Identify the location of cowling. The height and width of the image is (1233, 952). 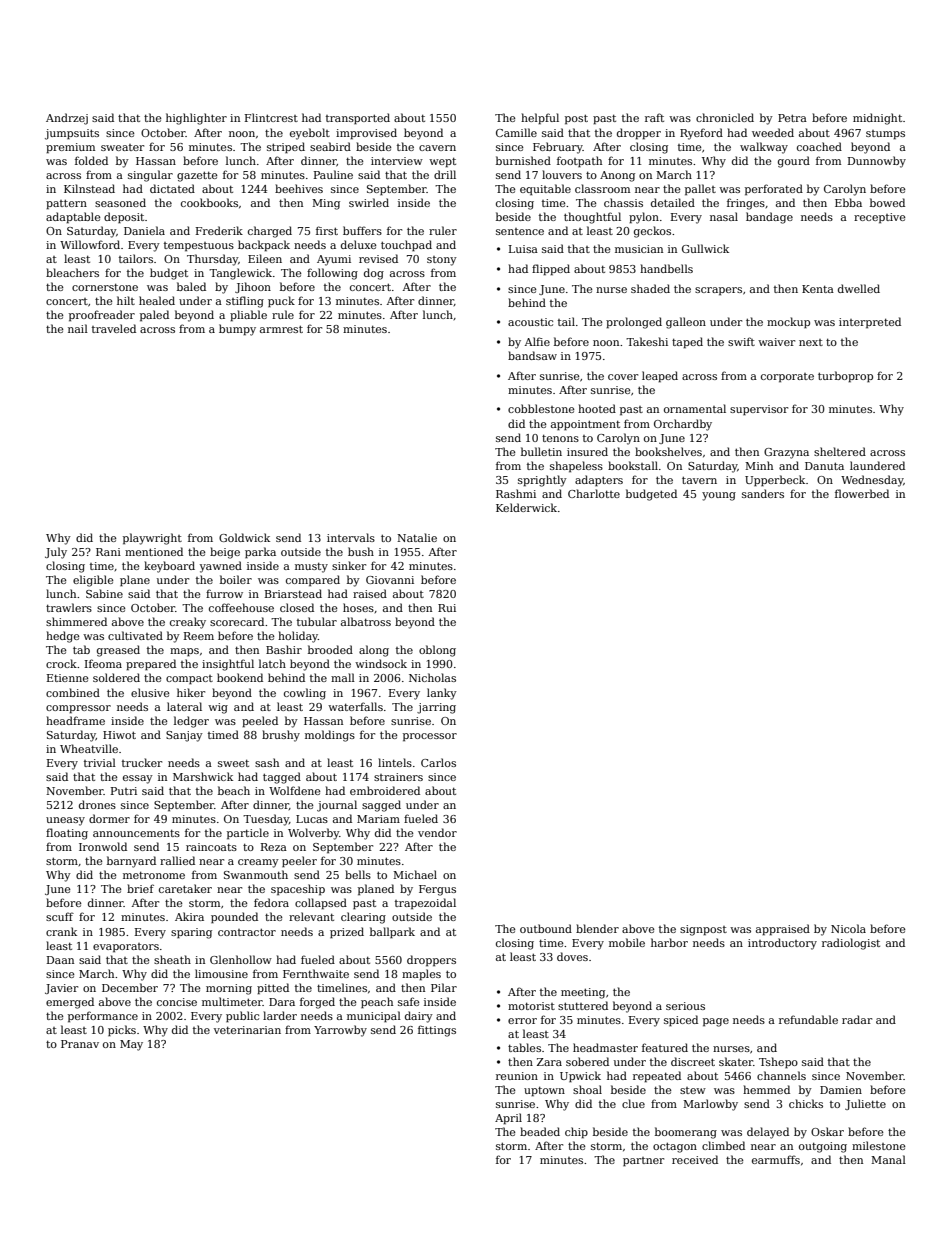
(305, 694).
